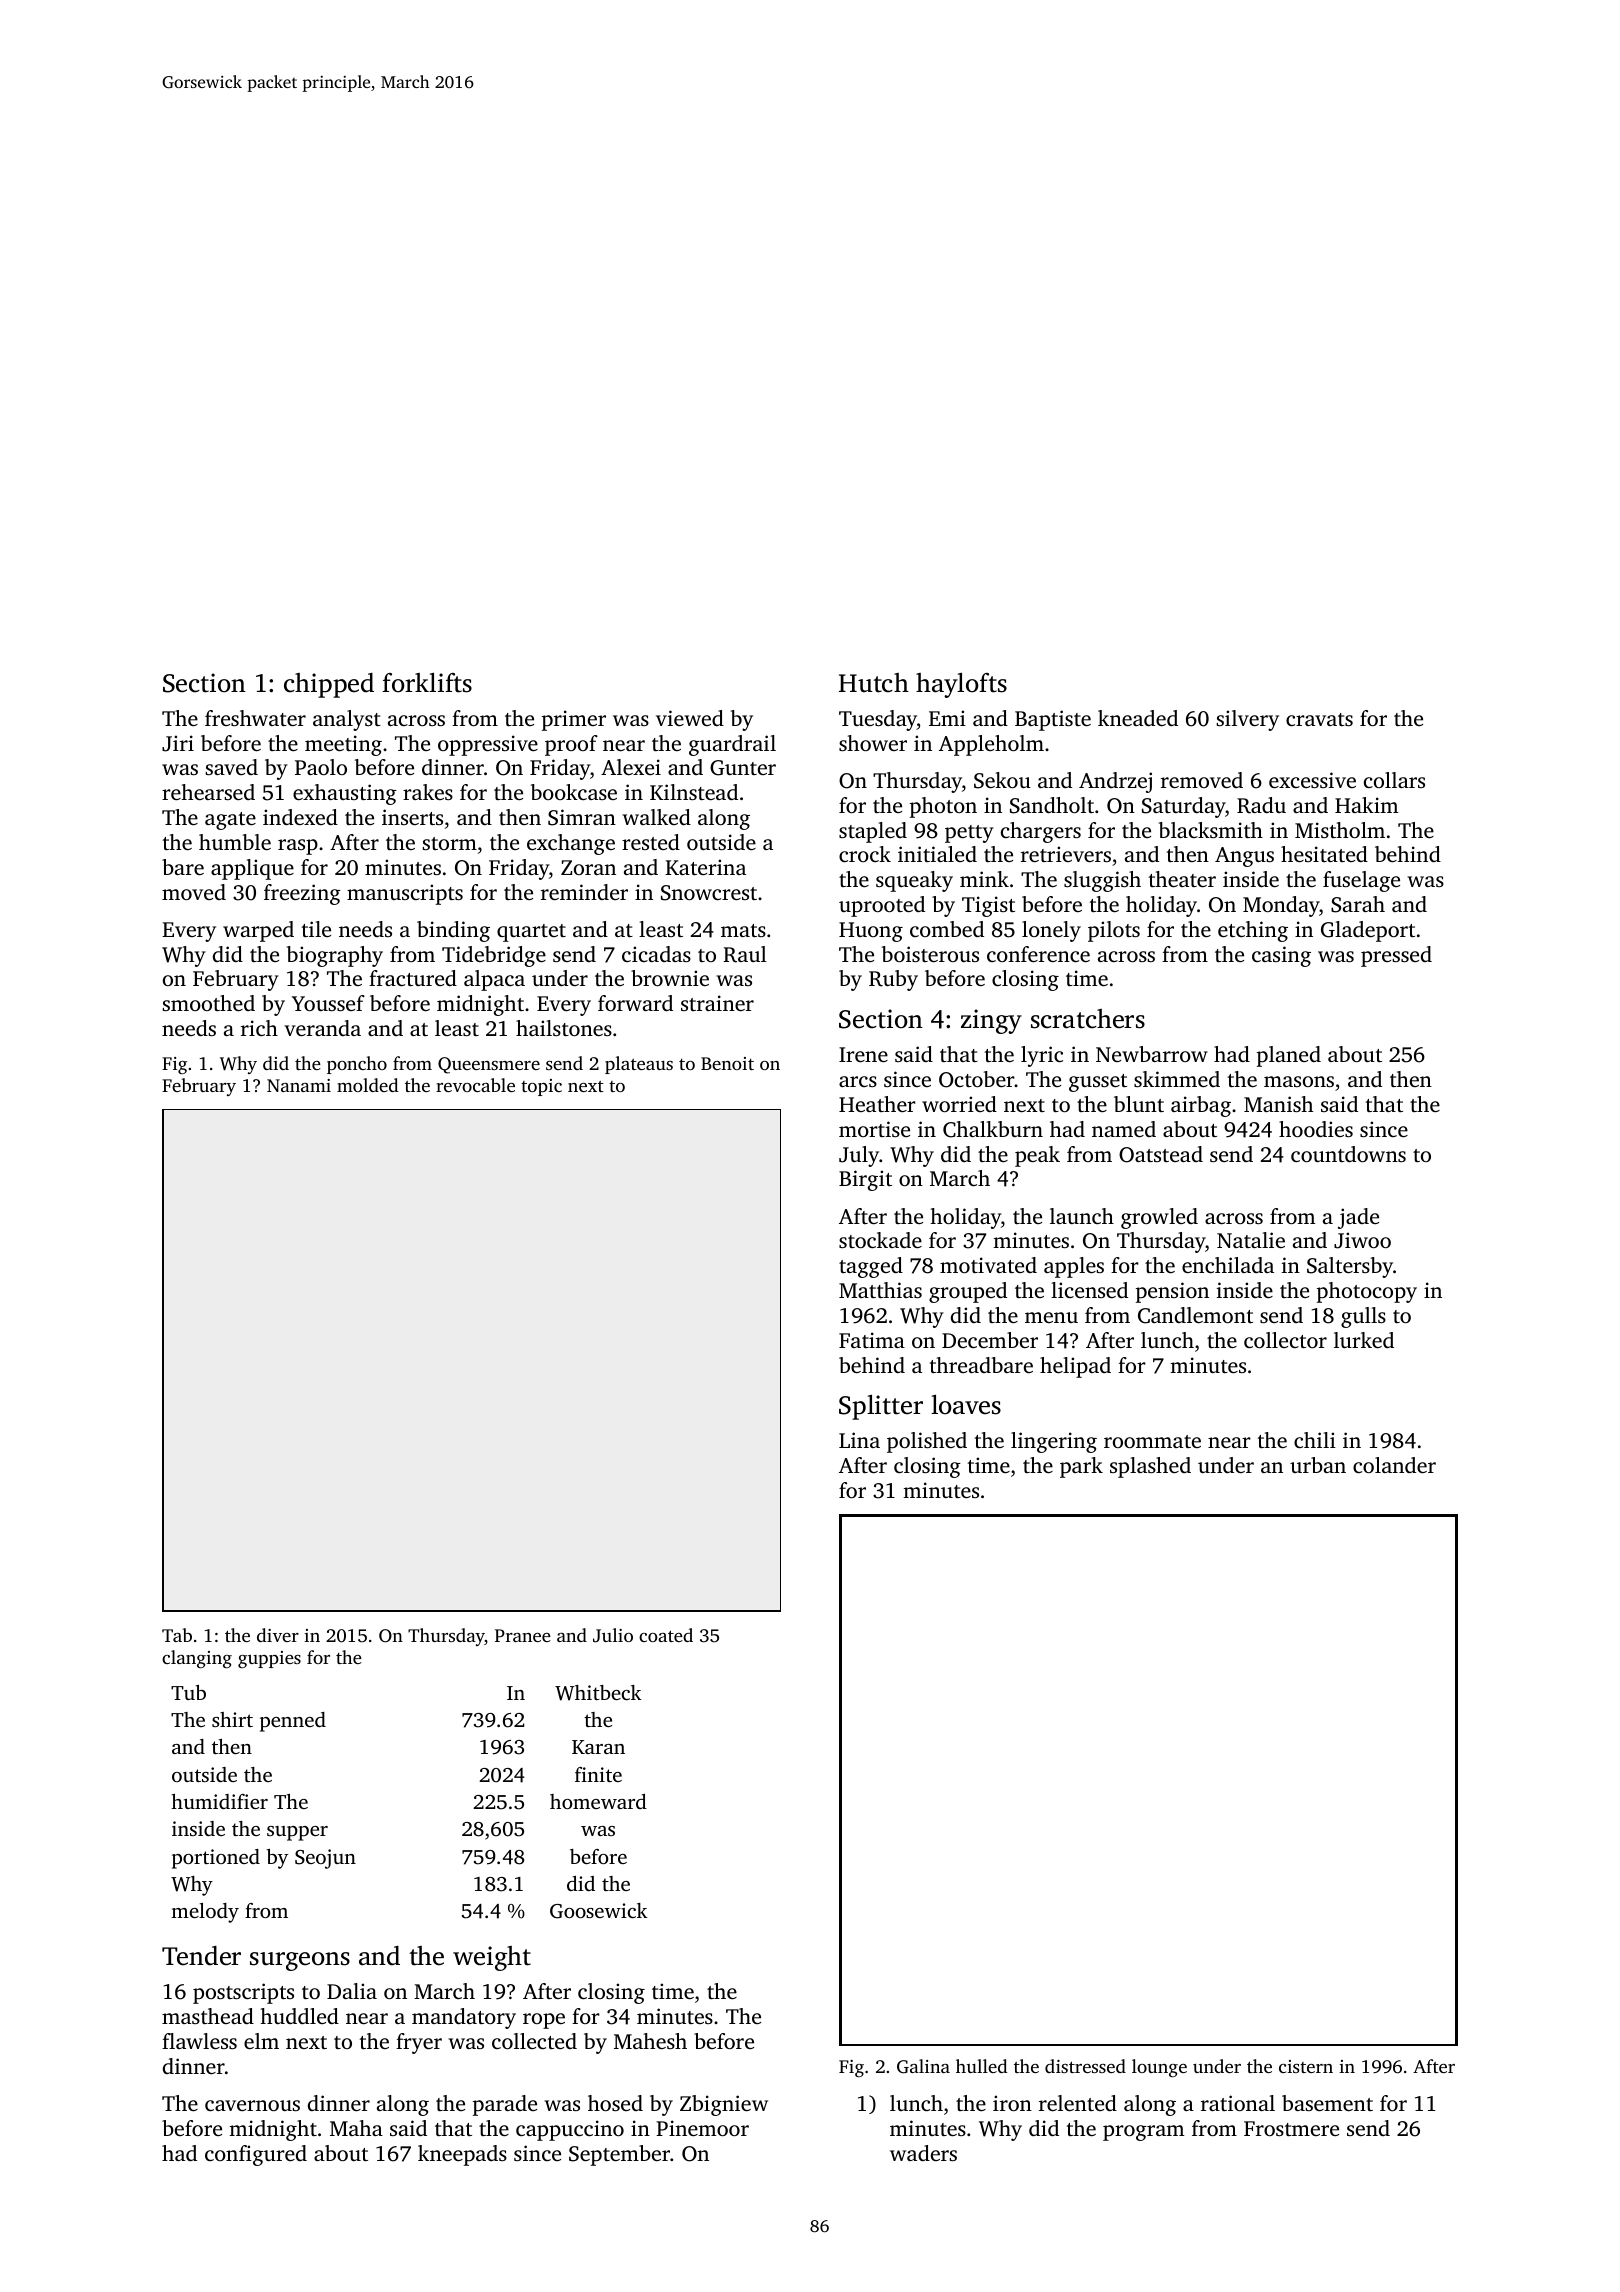 The height and width of the image is (2292, 1620). I want to click on silvery, so click(1247, 720).
